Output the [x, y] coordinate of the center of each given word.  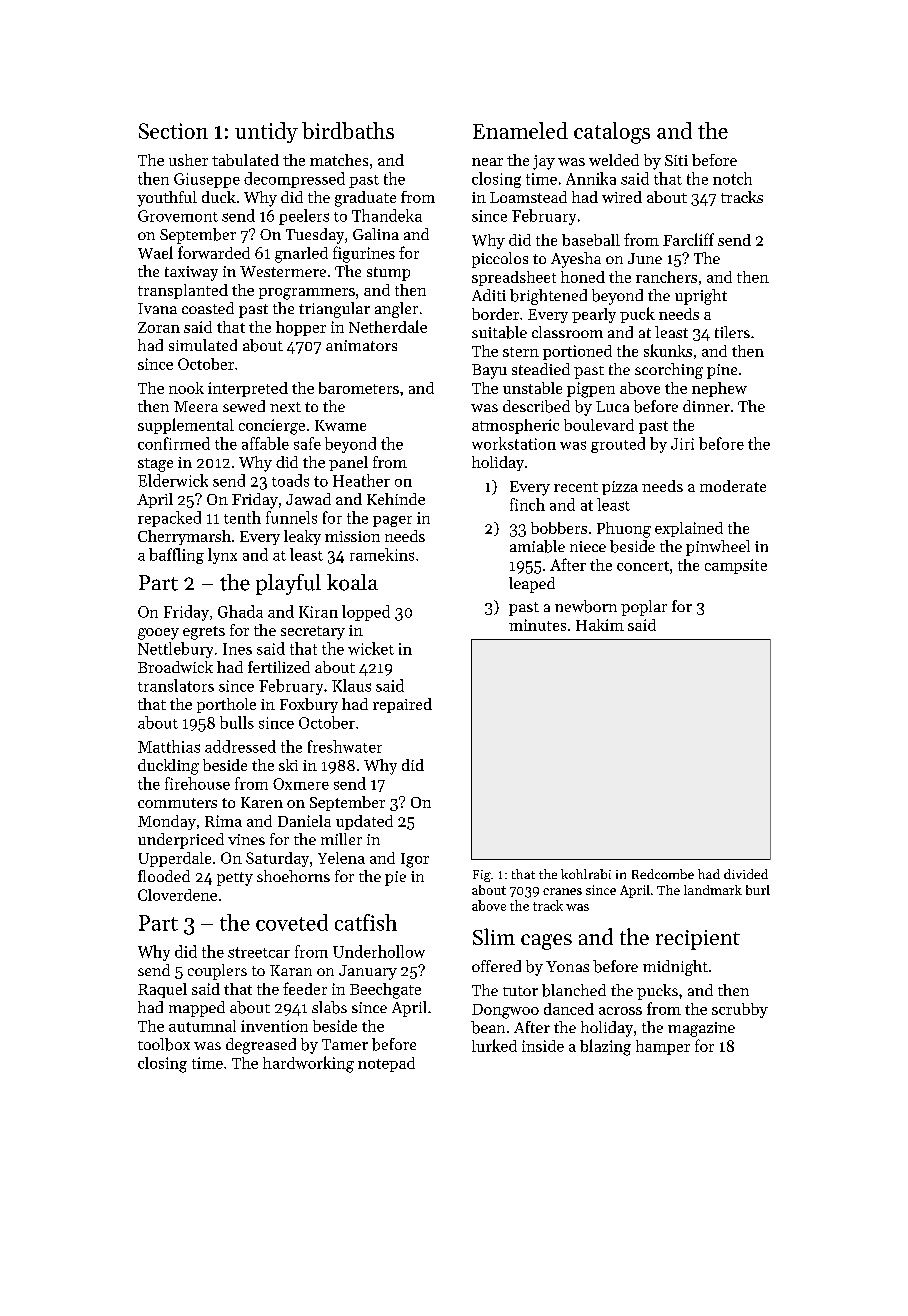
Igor [415, 860]
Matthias [169, 746]
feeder [305, 988]
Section [173, 131]
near [487, 162]
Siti [676, 160]
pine [722, 371]
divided [746, 874]
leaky [302, 537]
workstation [514, 443]
